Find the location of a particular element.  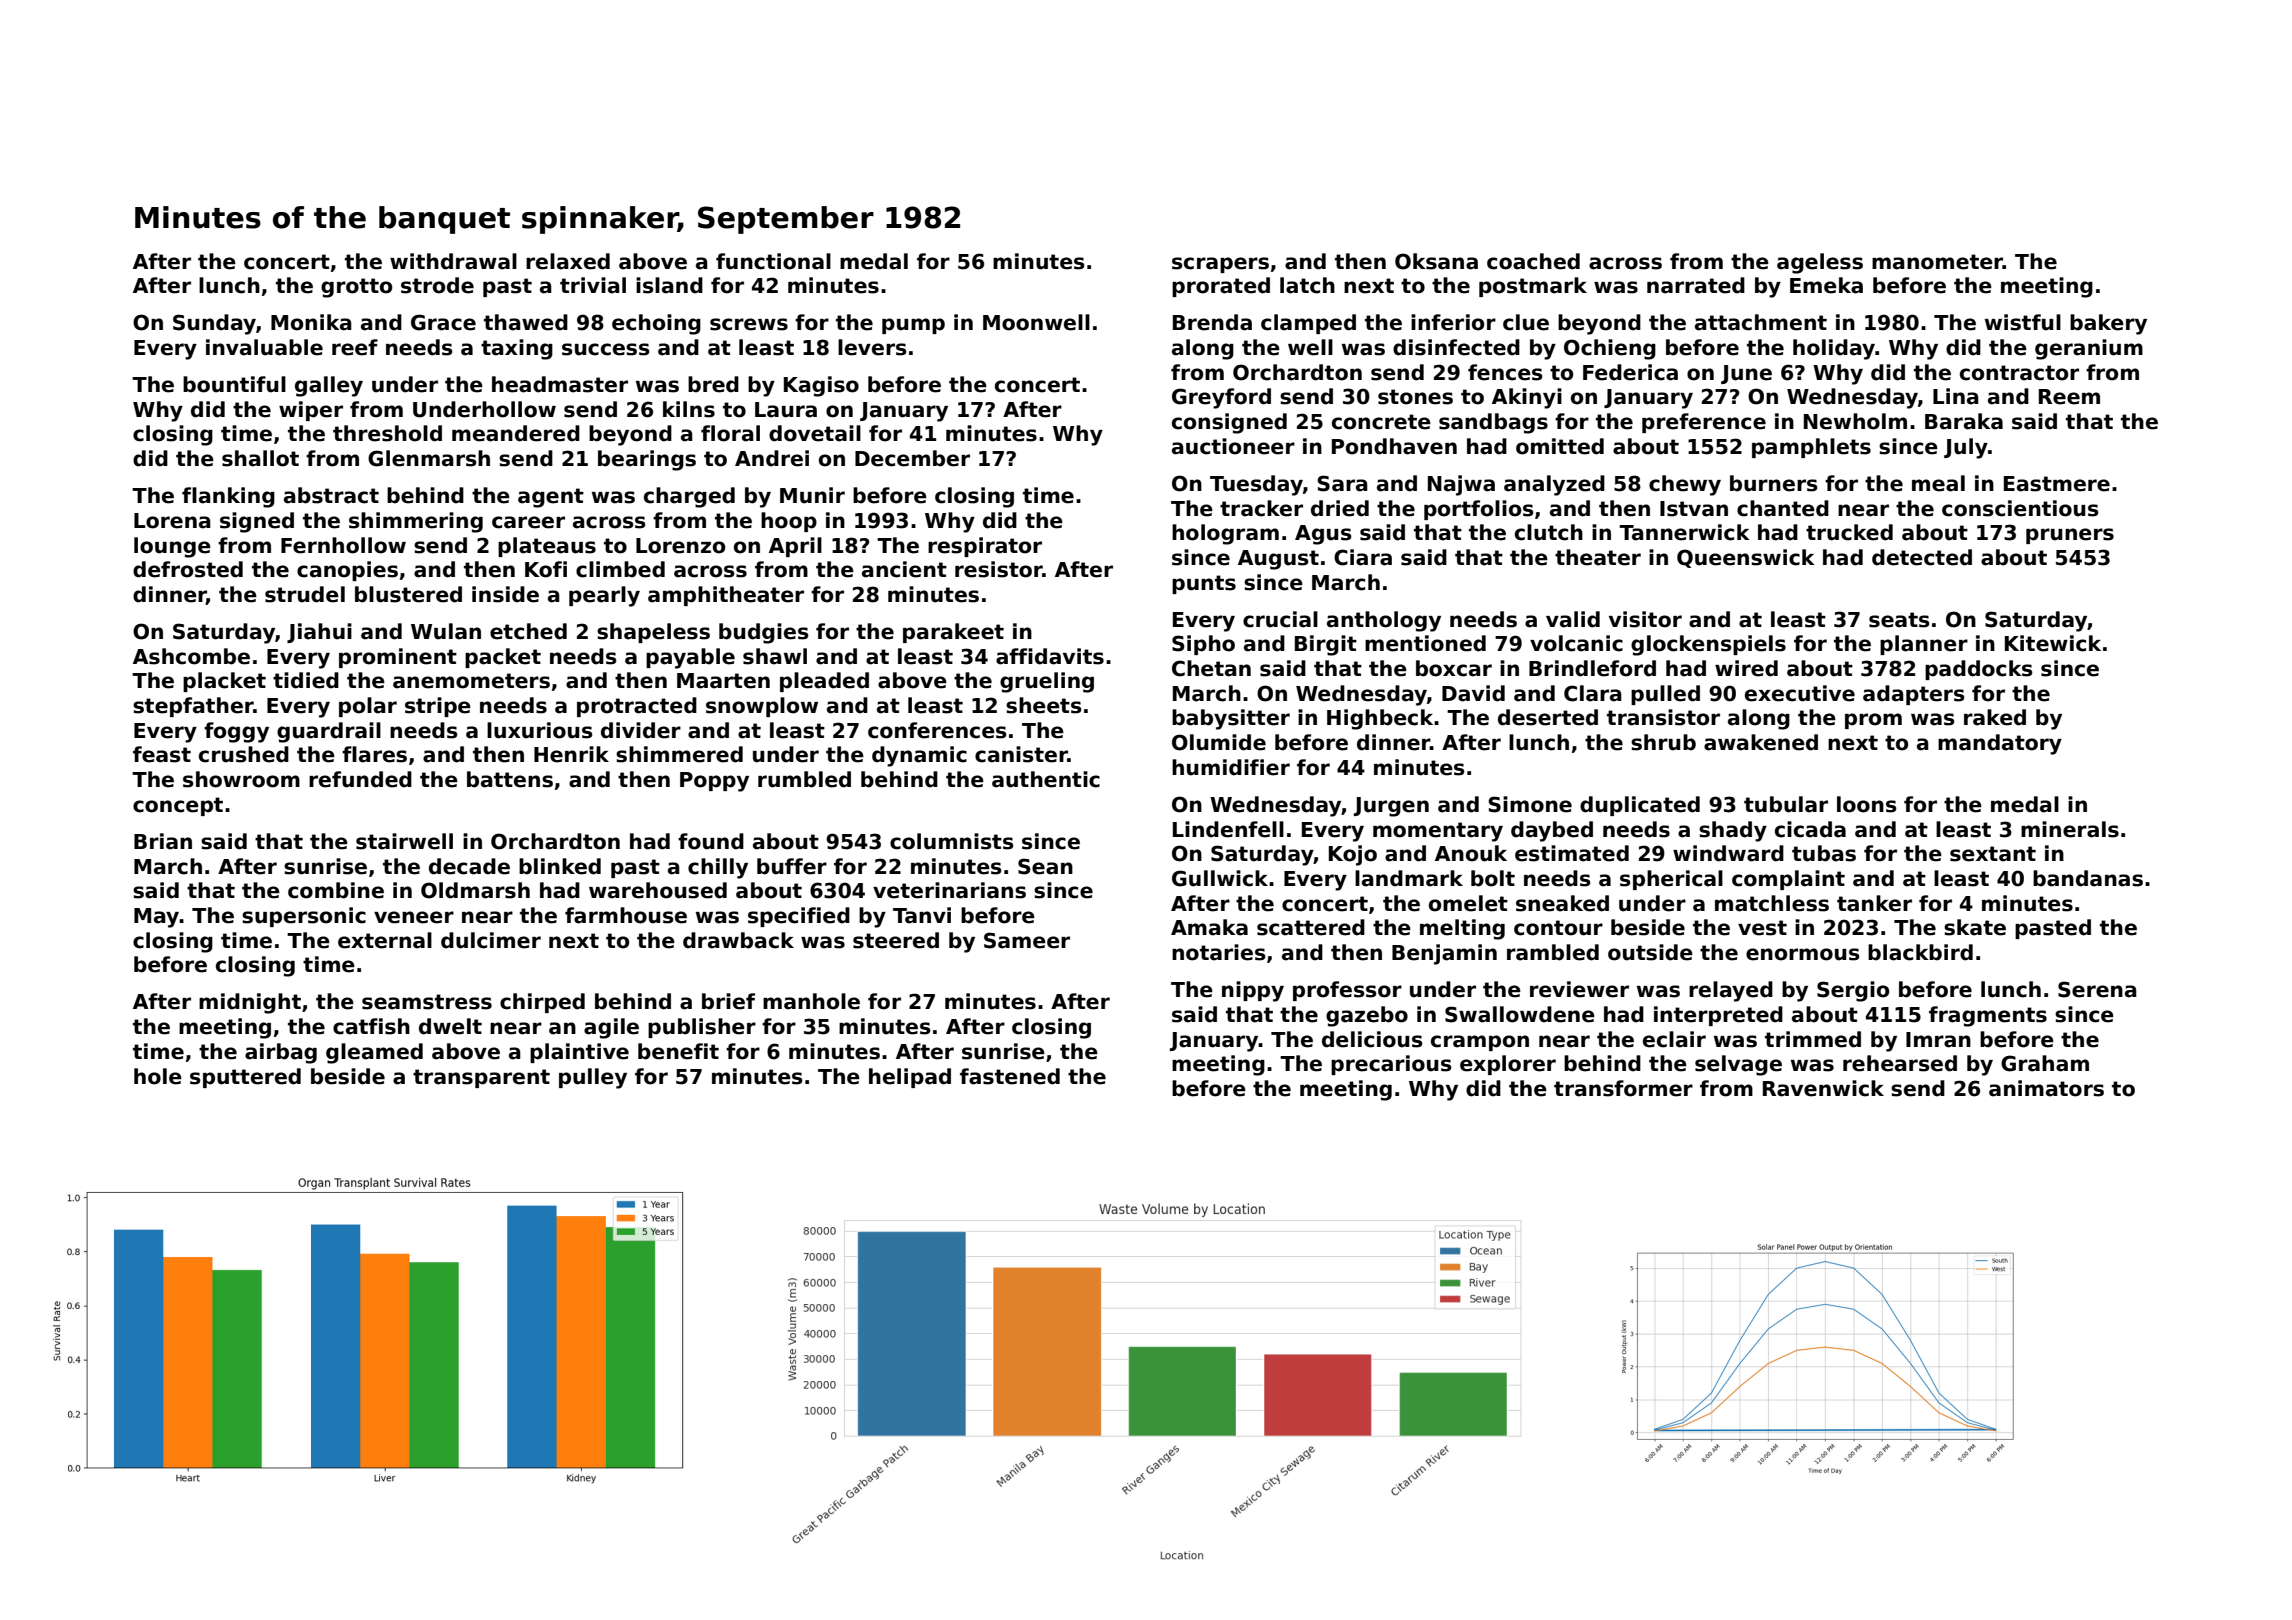

manometer is located at coordinates (1937, 262).
